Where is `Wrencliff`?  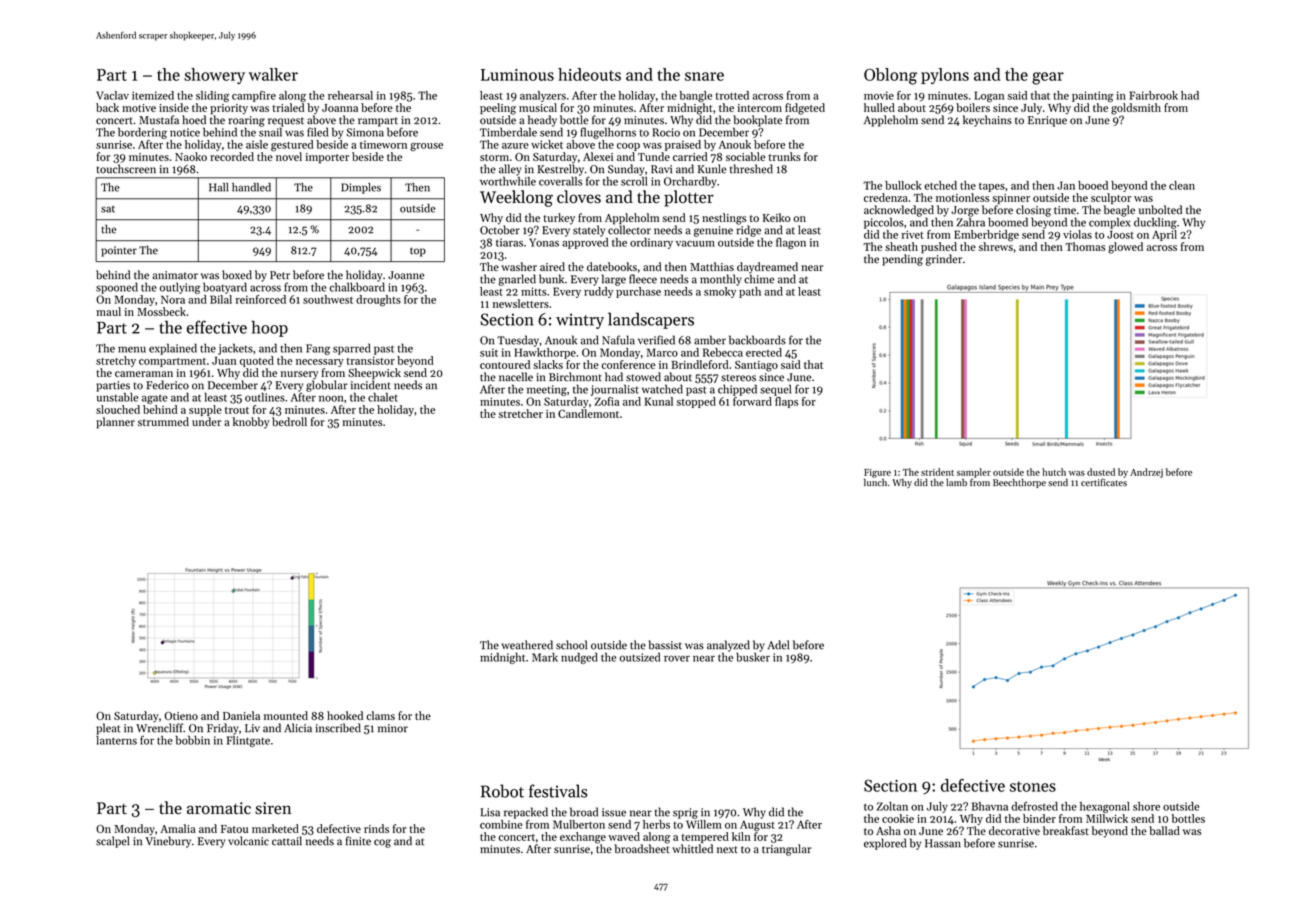
Wrencliff is located at coordinates (159, 728).
